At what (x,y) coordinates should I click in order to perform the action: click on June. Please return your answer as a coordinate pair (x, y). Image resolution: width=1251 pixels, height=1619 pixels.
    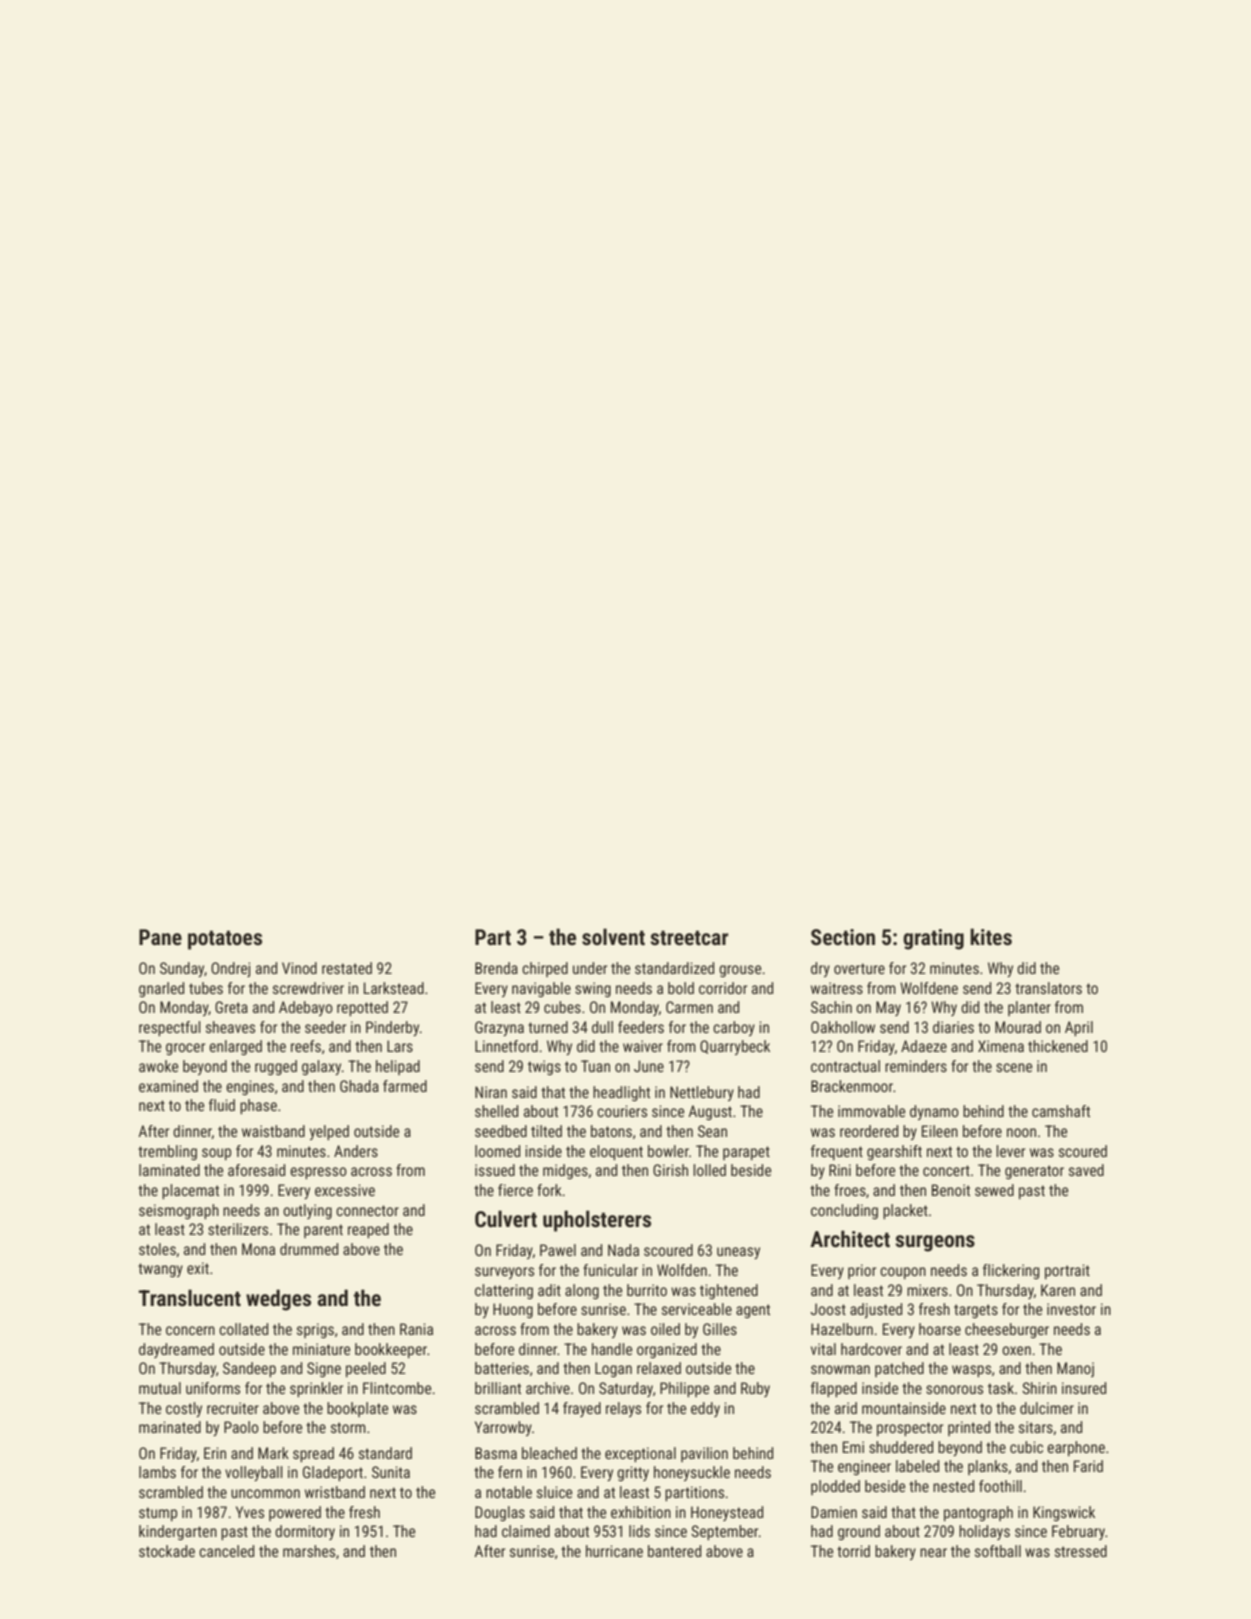
    Looking at the image, I should click on (649, 1066).
